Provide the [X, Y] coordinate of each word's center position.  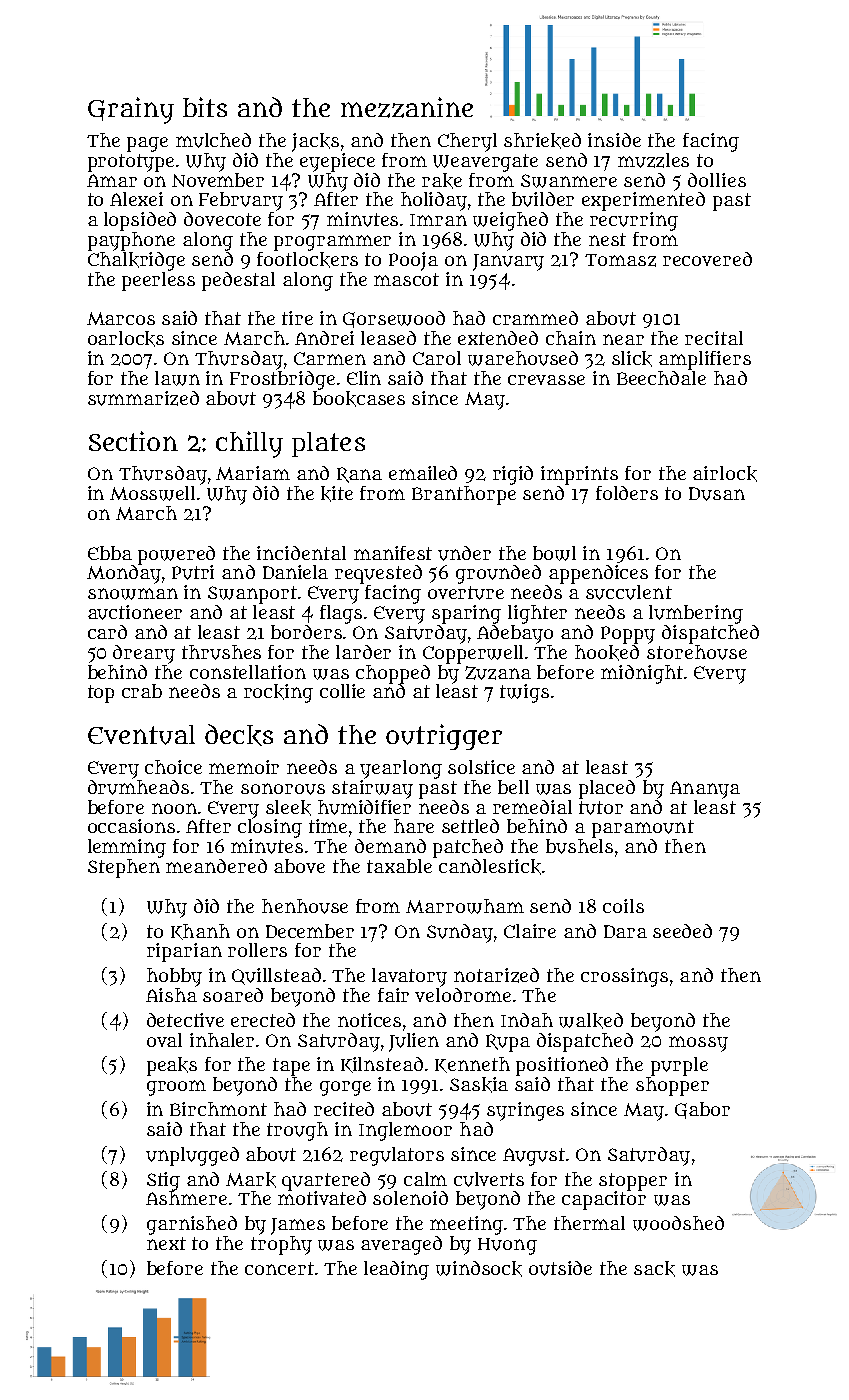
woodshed [678, 1223]
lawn [177, 378]
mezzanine [407, 107]
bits [205, 107]
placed [607, 789]
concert [279, 1268]
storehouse [697, 652]
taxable [399, 866]
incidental [301, 553]
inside [614, 140]
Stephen [124, 868]
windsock [479, 1269]
